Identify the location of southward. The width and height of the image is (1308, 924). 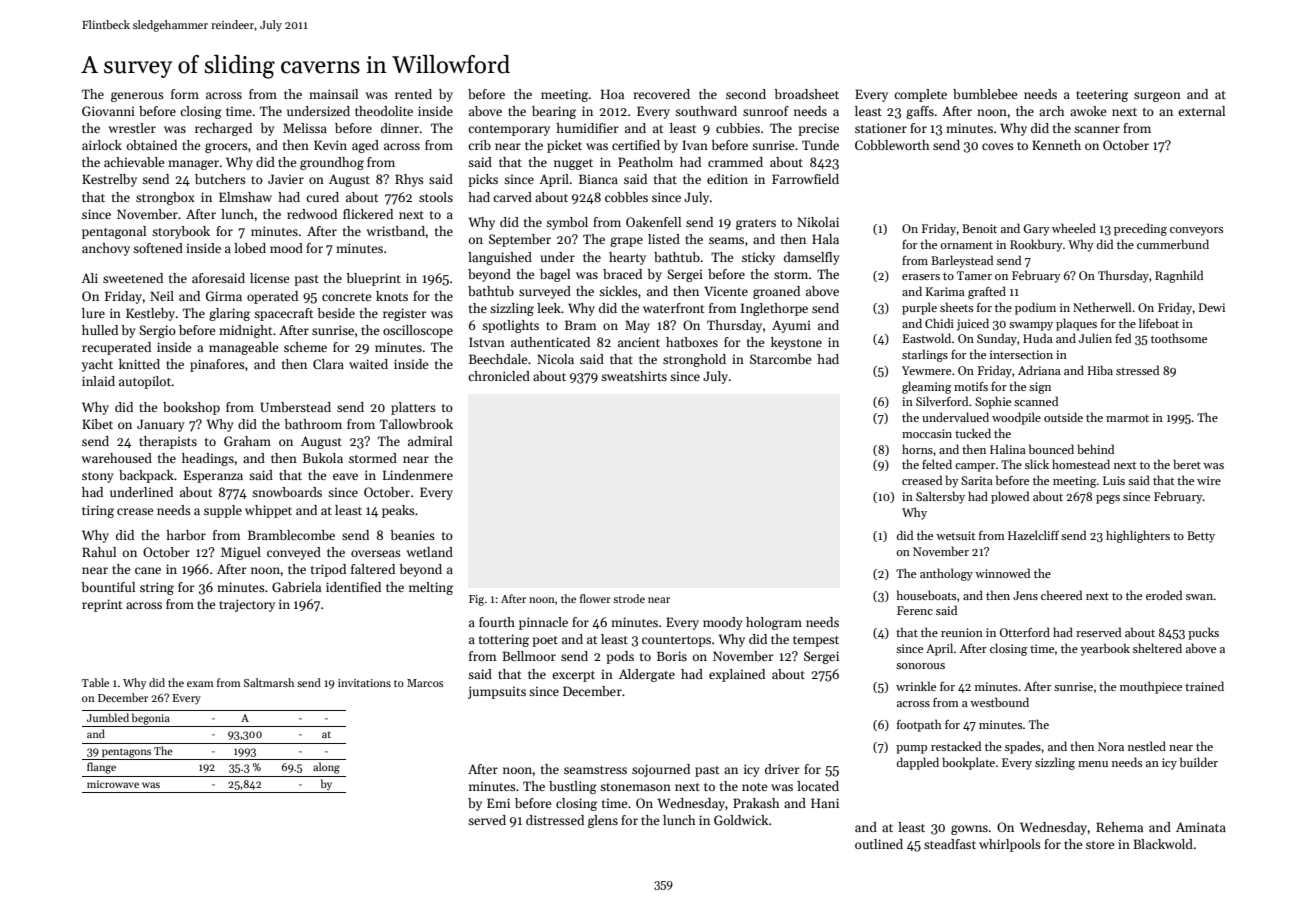
(706, 111).
